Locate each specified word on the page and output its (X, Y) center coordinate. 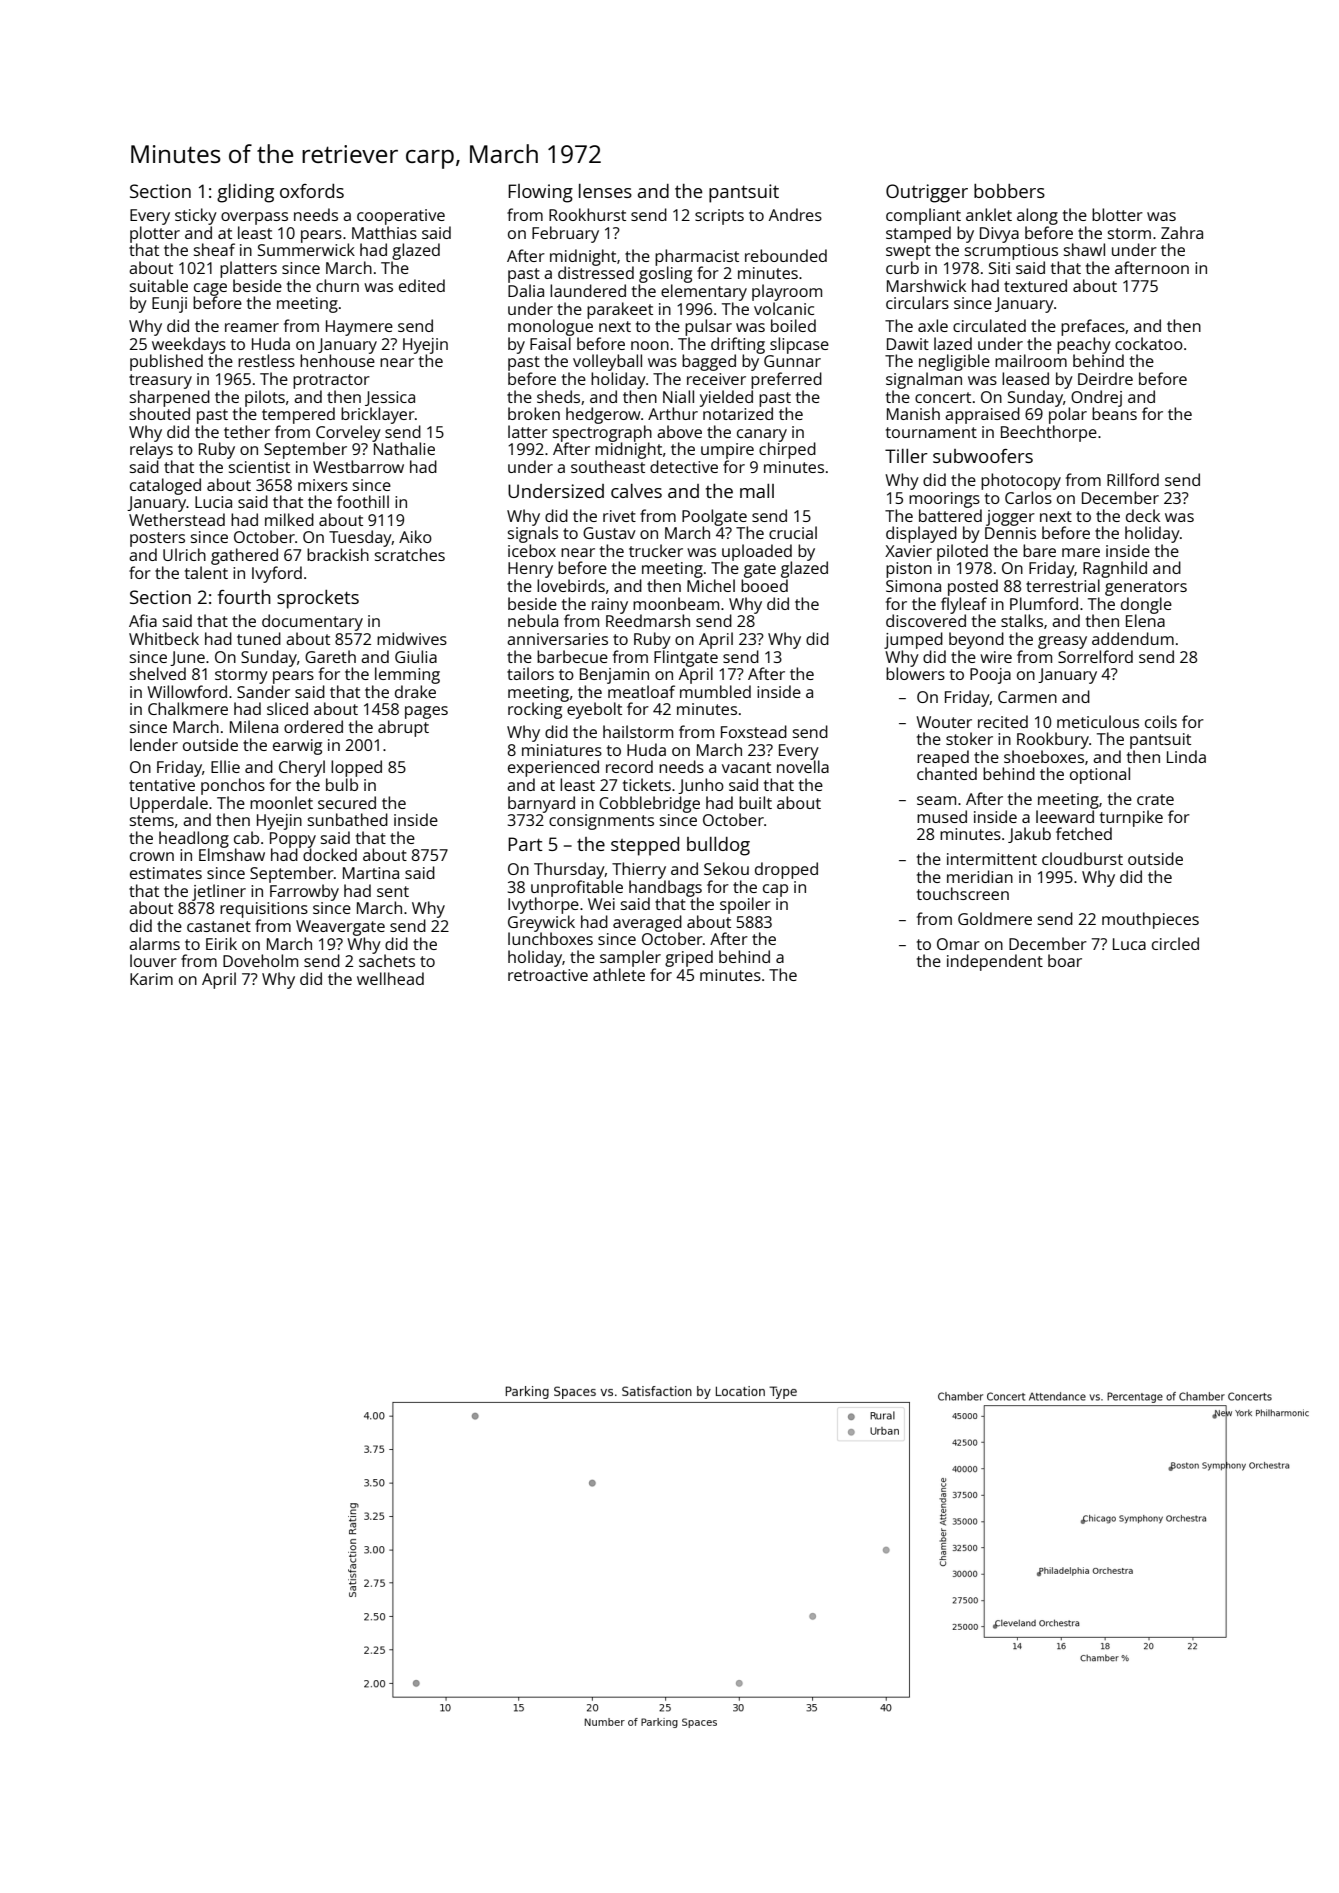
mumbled (715, 691)
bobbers (1009, 191)
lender (154, 744)
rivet (619, 516)
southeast (608, 466)
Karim (151, 979)
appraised (982, 415)
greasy (1062, 642)
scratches (410, 554)
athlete (619, 974)
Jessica (390, 398)
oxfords (312, 191)
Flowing (540, 193)
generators (1146, 588)
